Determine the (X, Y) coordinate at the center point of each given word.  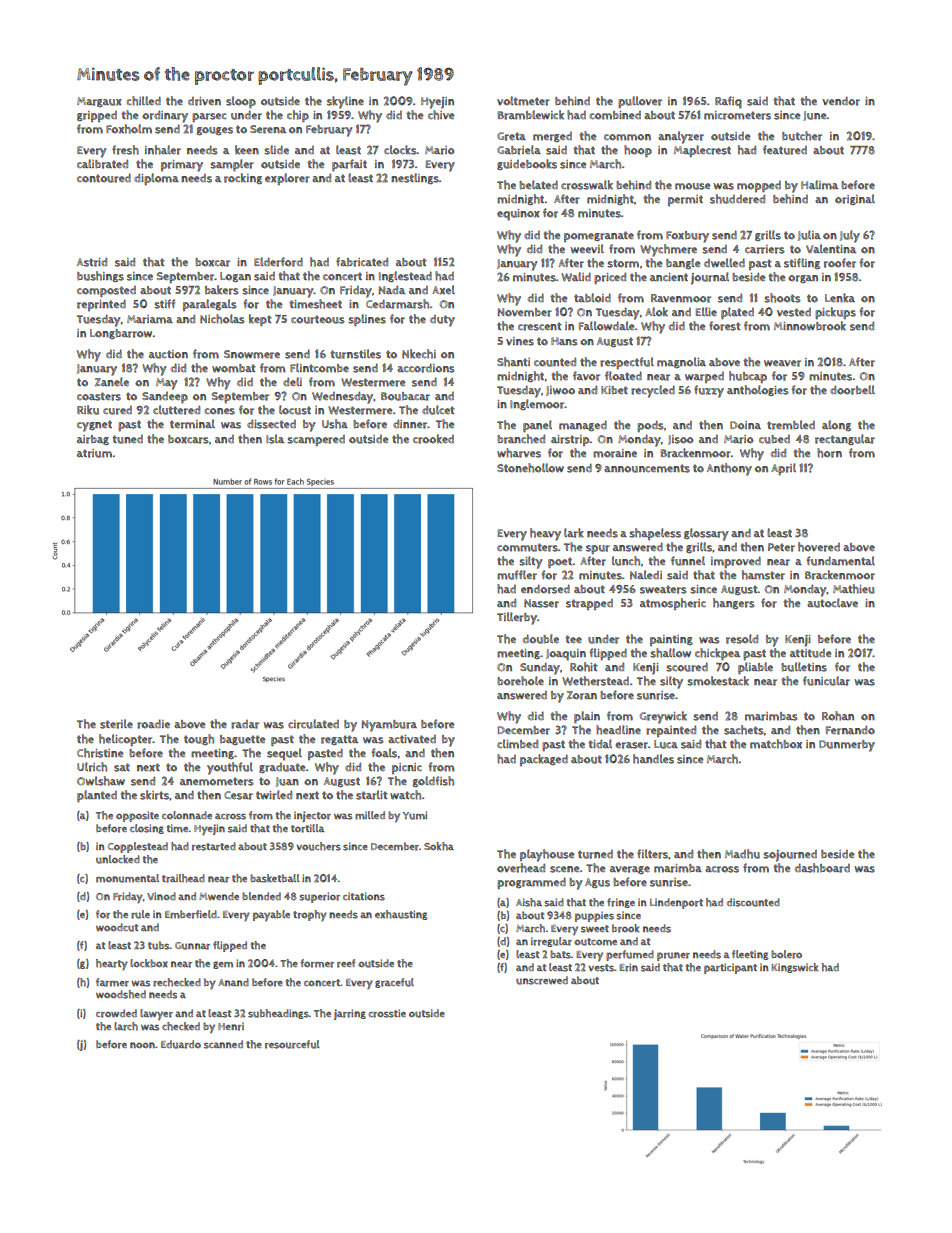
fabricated (362, 262)
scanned (223, 1044)
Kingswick (794, 968)
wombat (234, 368)
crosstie (387, 1013)
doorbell (852, 390)
